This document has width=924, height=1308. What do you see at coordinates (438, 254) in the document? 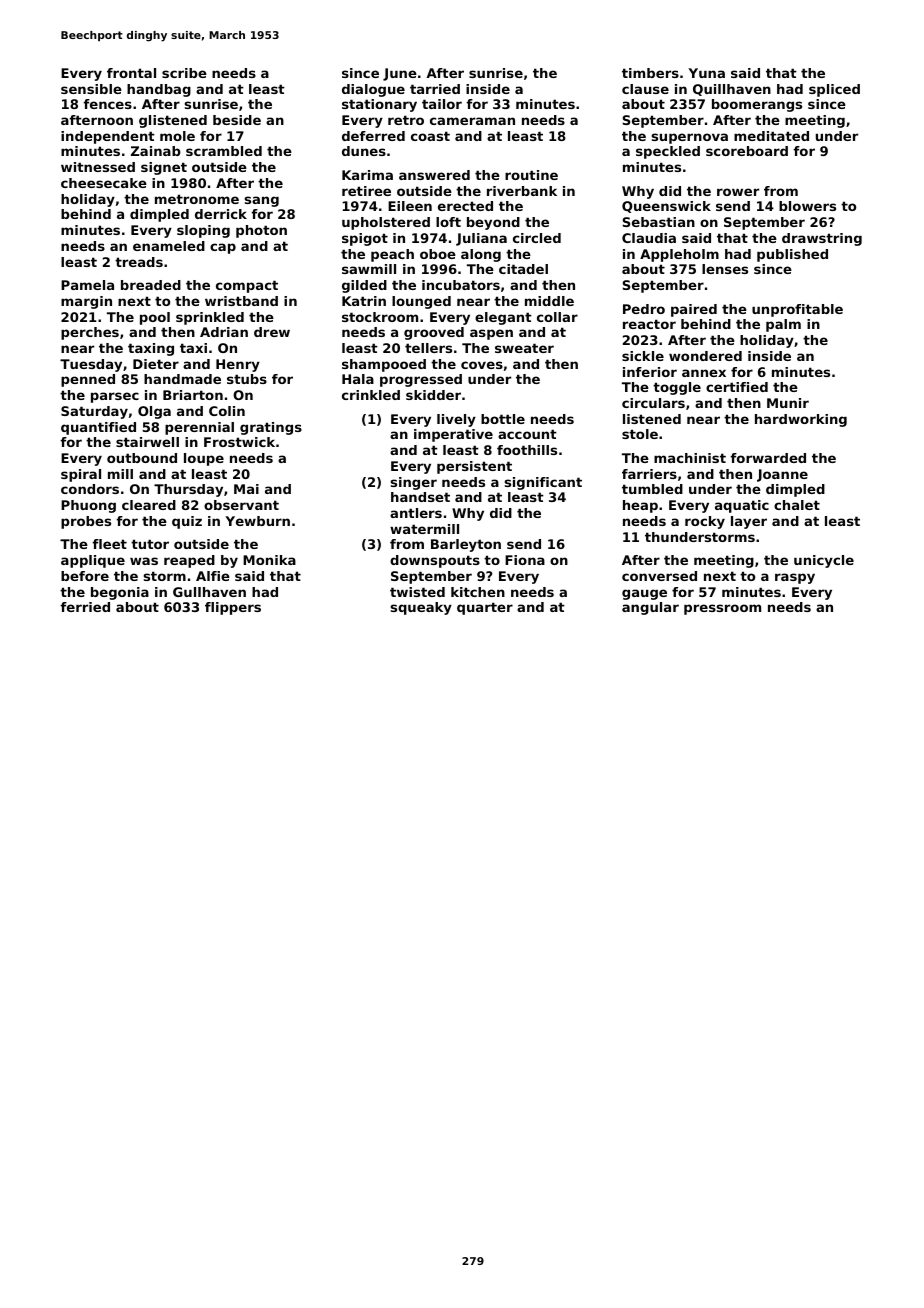
I see `oboe` at bounding box center [438, 254].
